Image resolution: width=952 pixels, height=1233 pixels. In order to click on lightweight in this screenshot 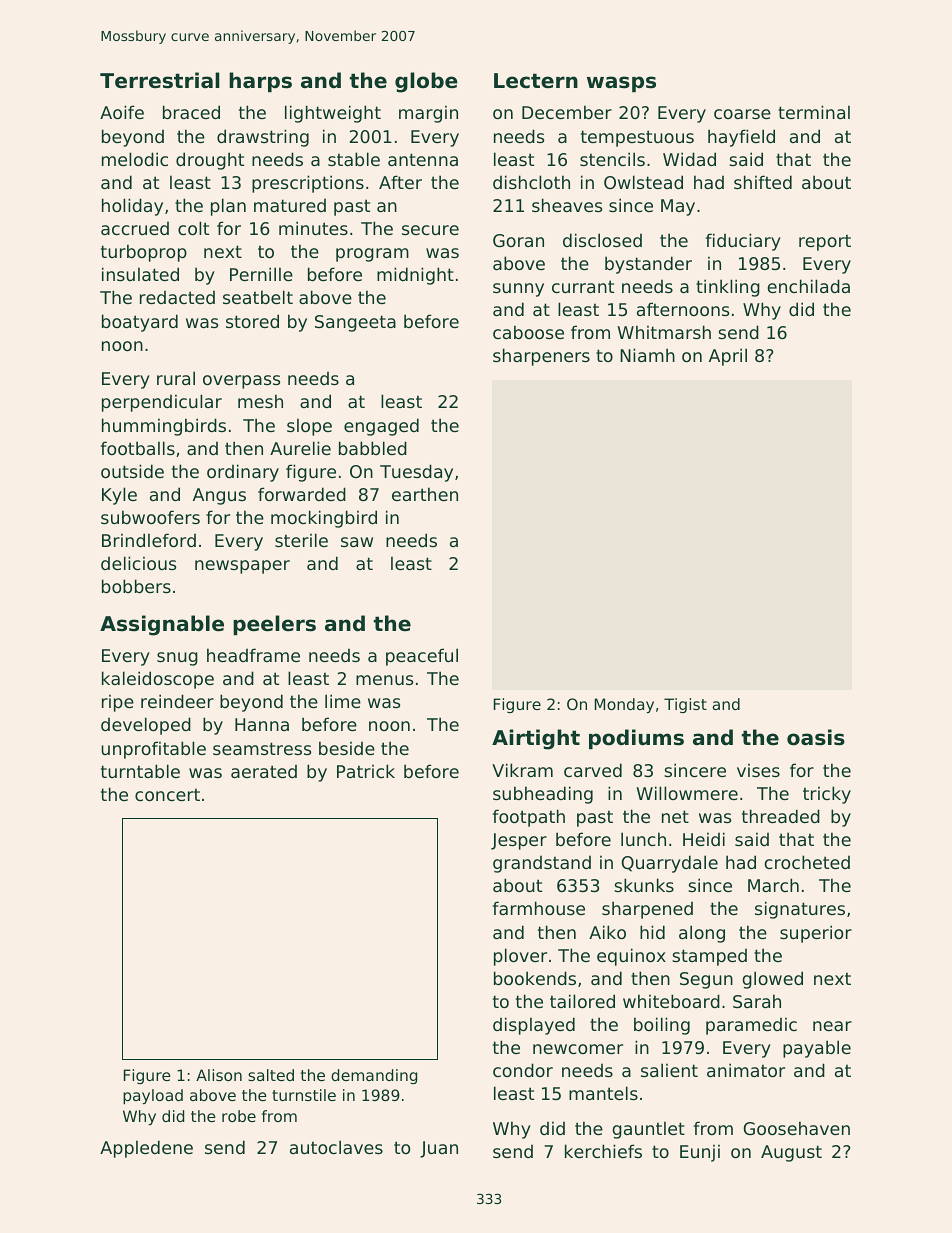, I will do `click(333, 114)`.
